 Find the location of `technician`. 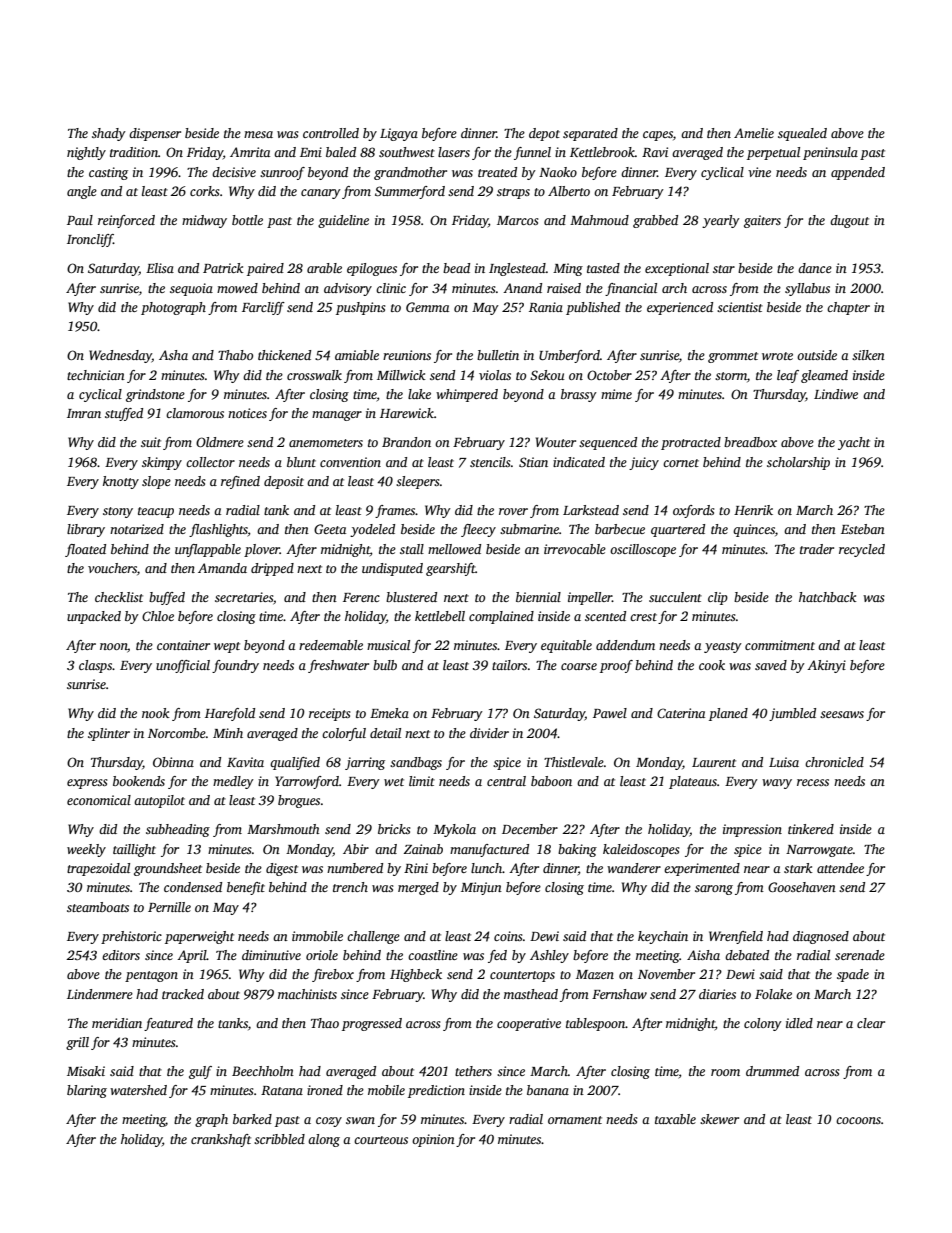

technician is located at coordinates (96, 375).
